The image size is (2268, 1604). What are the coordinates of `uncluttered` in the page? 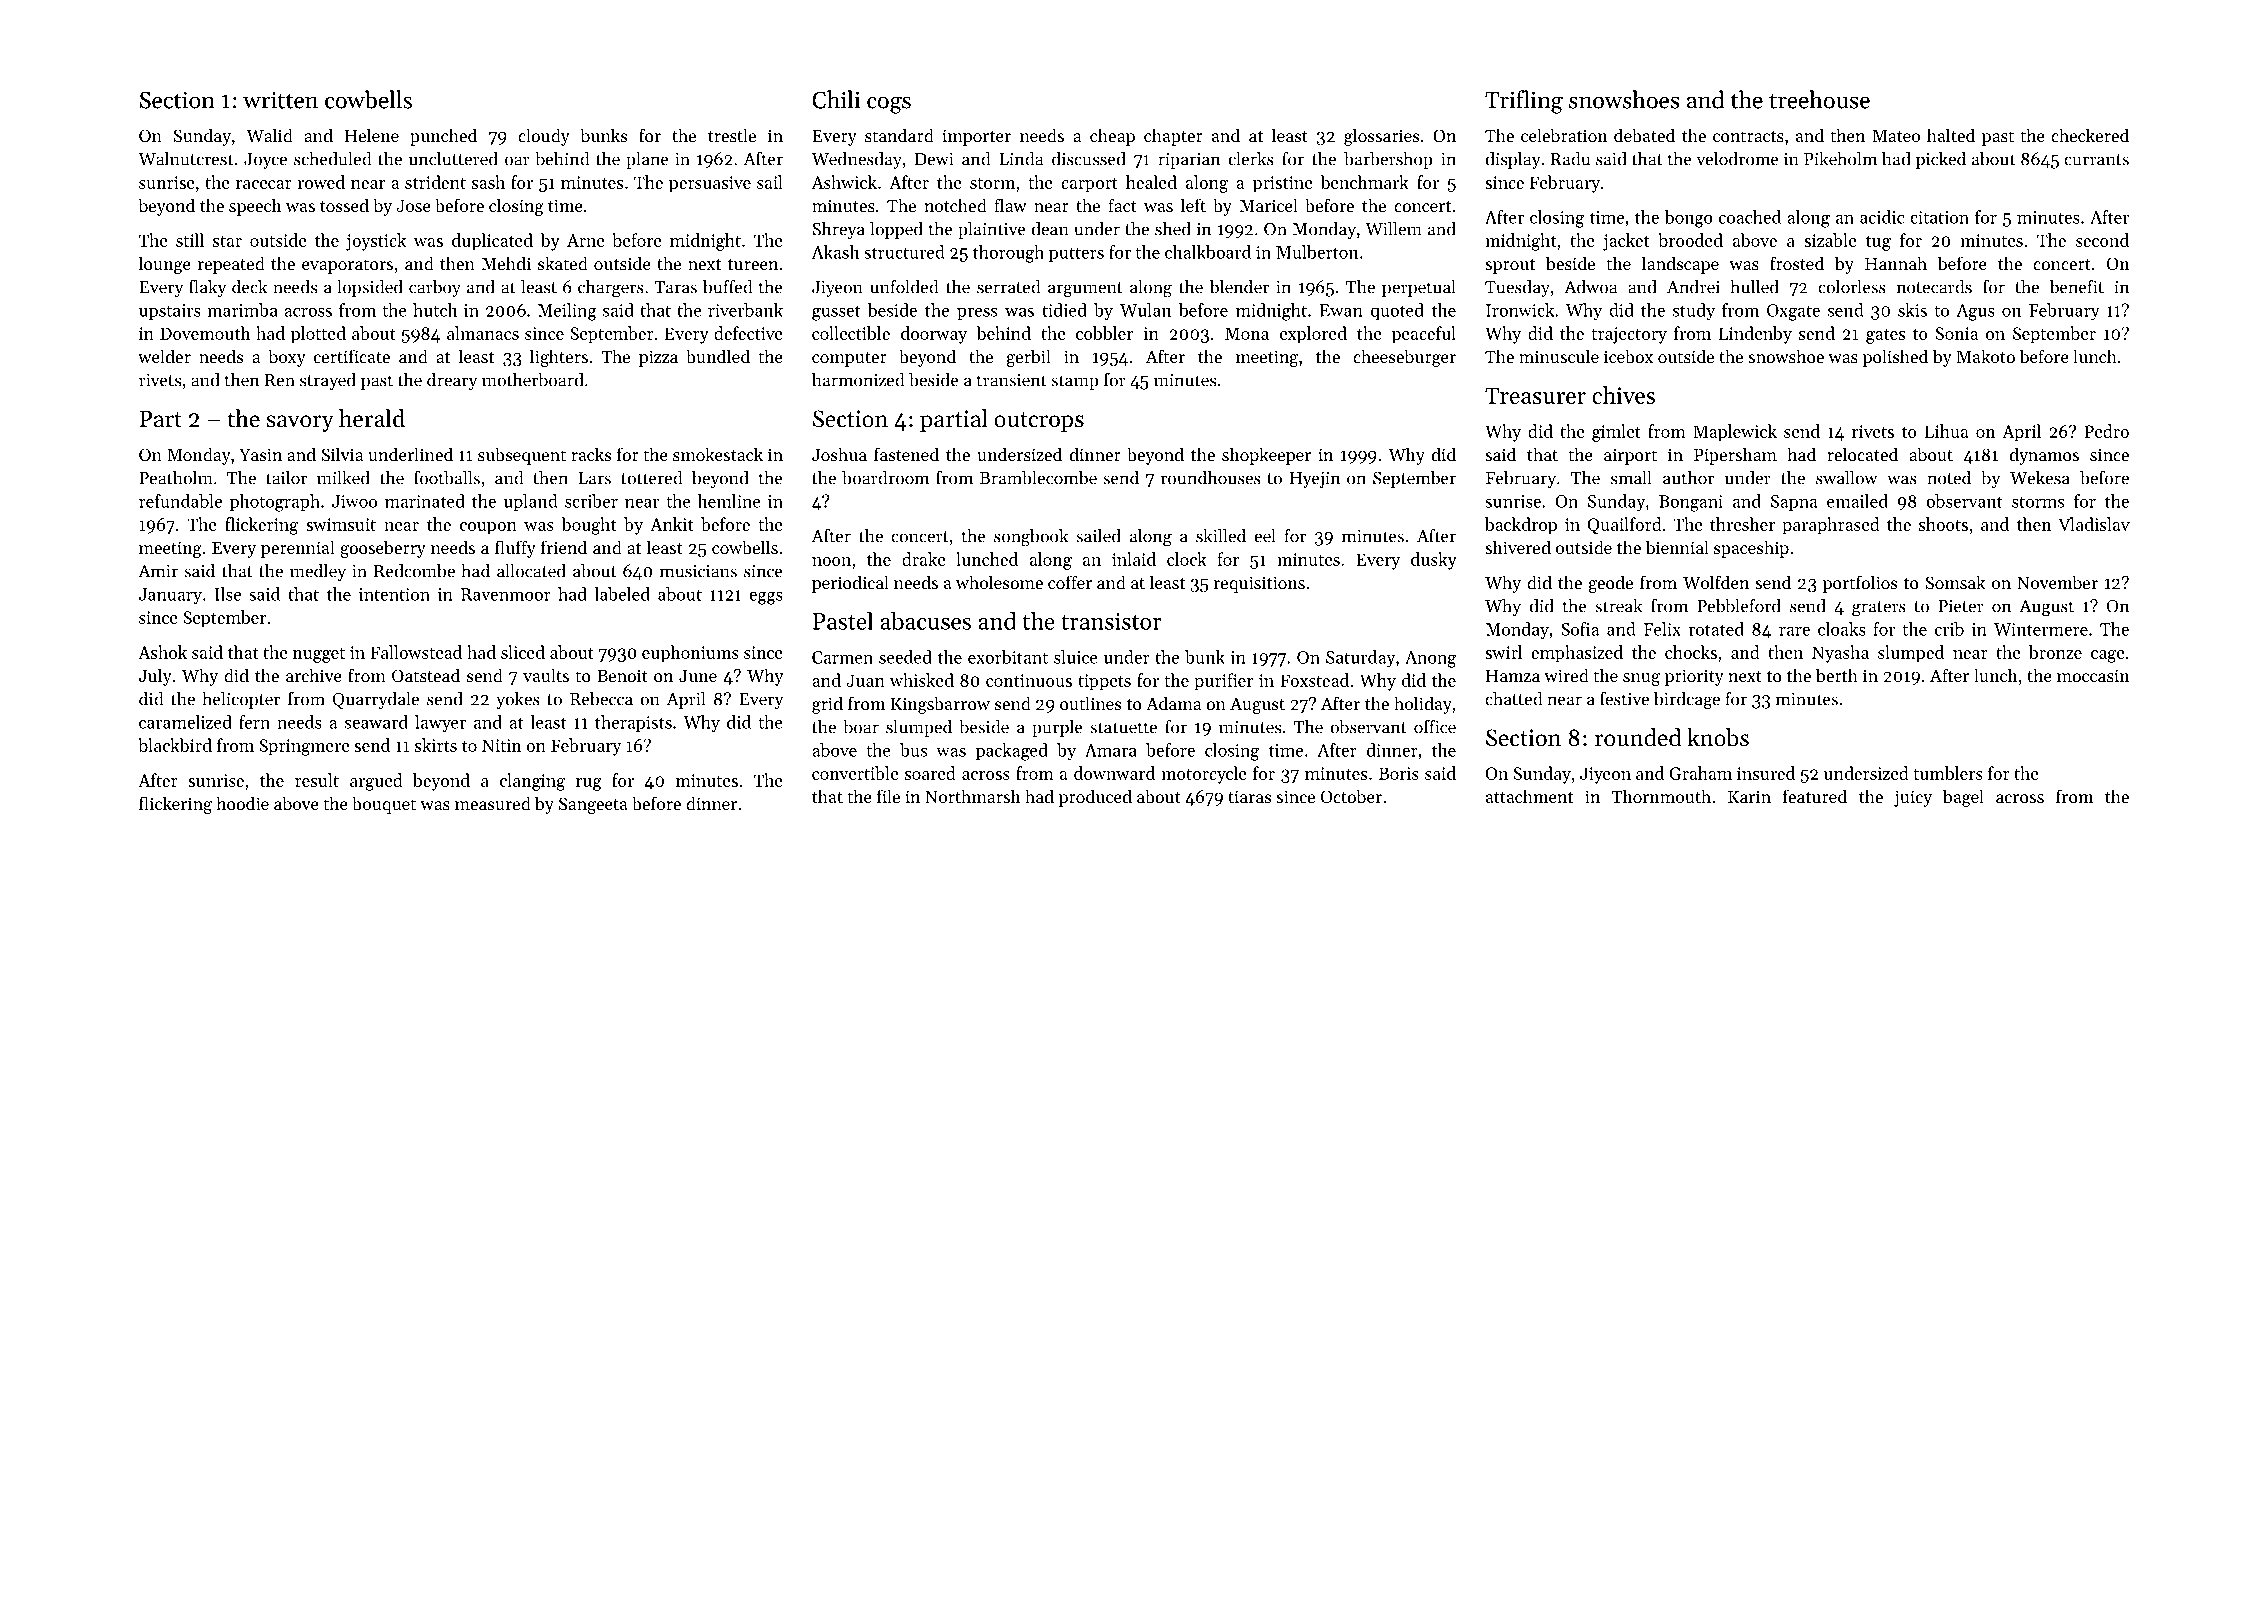 It's located at (453, 159).
